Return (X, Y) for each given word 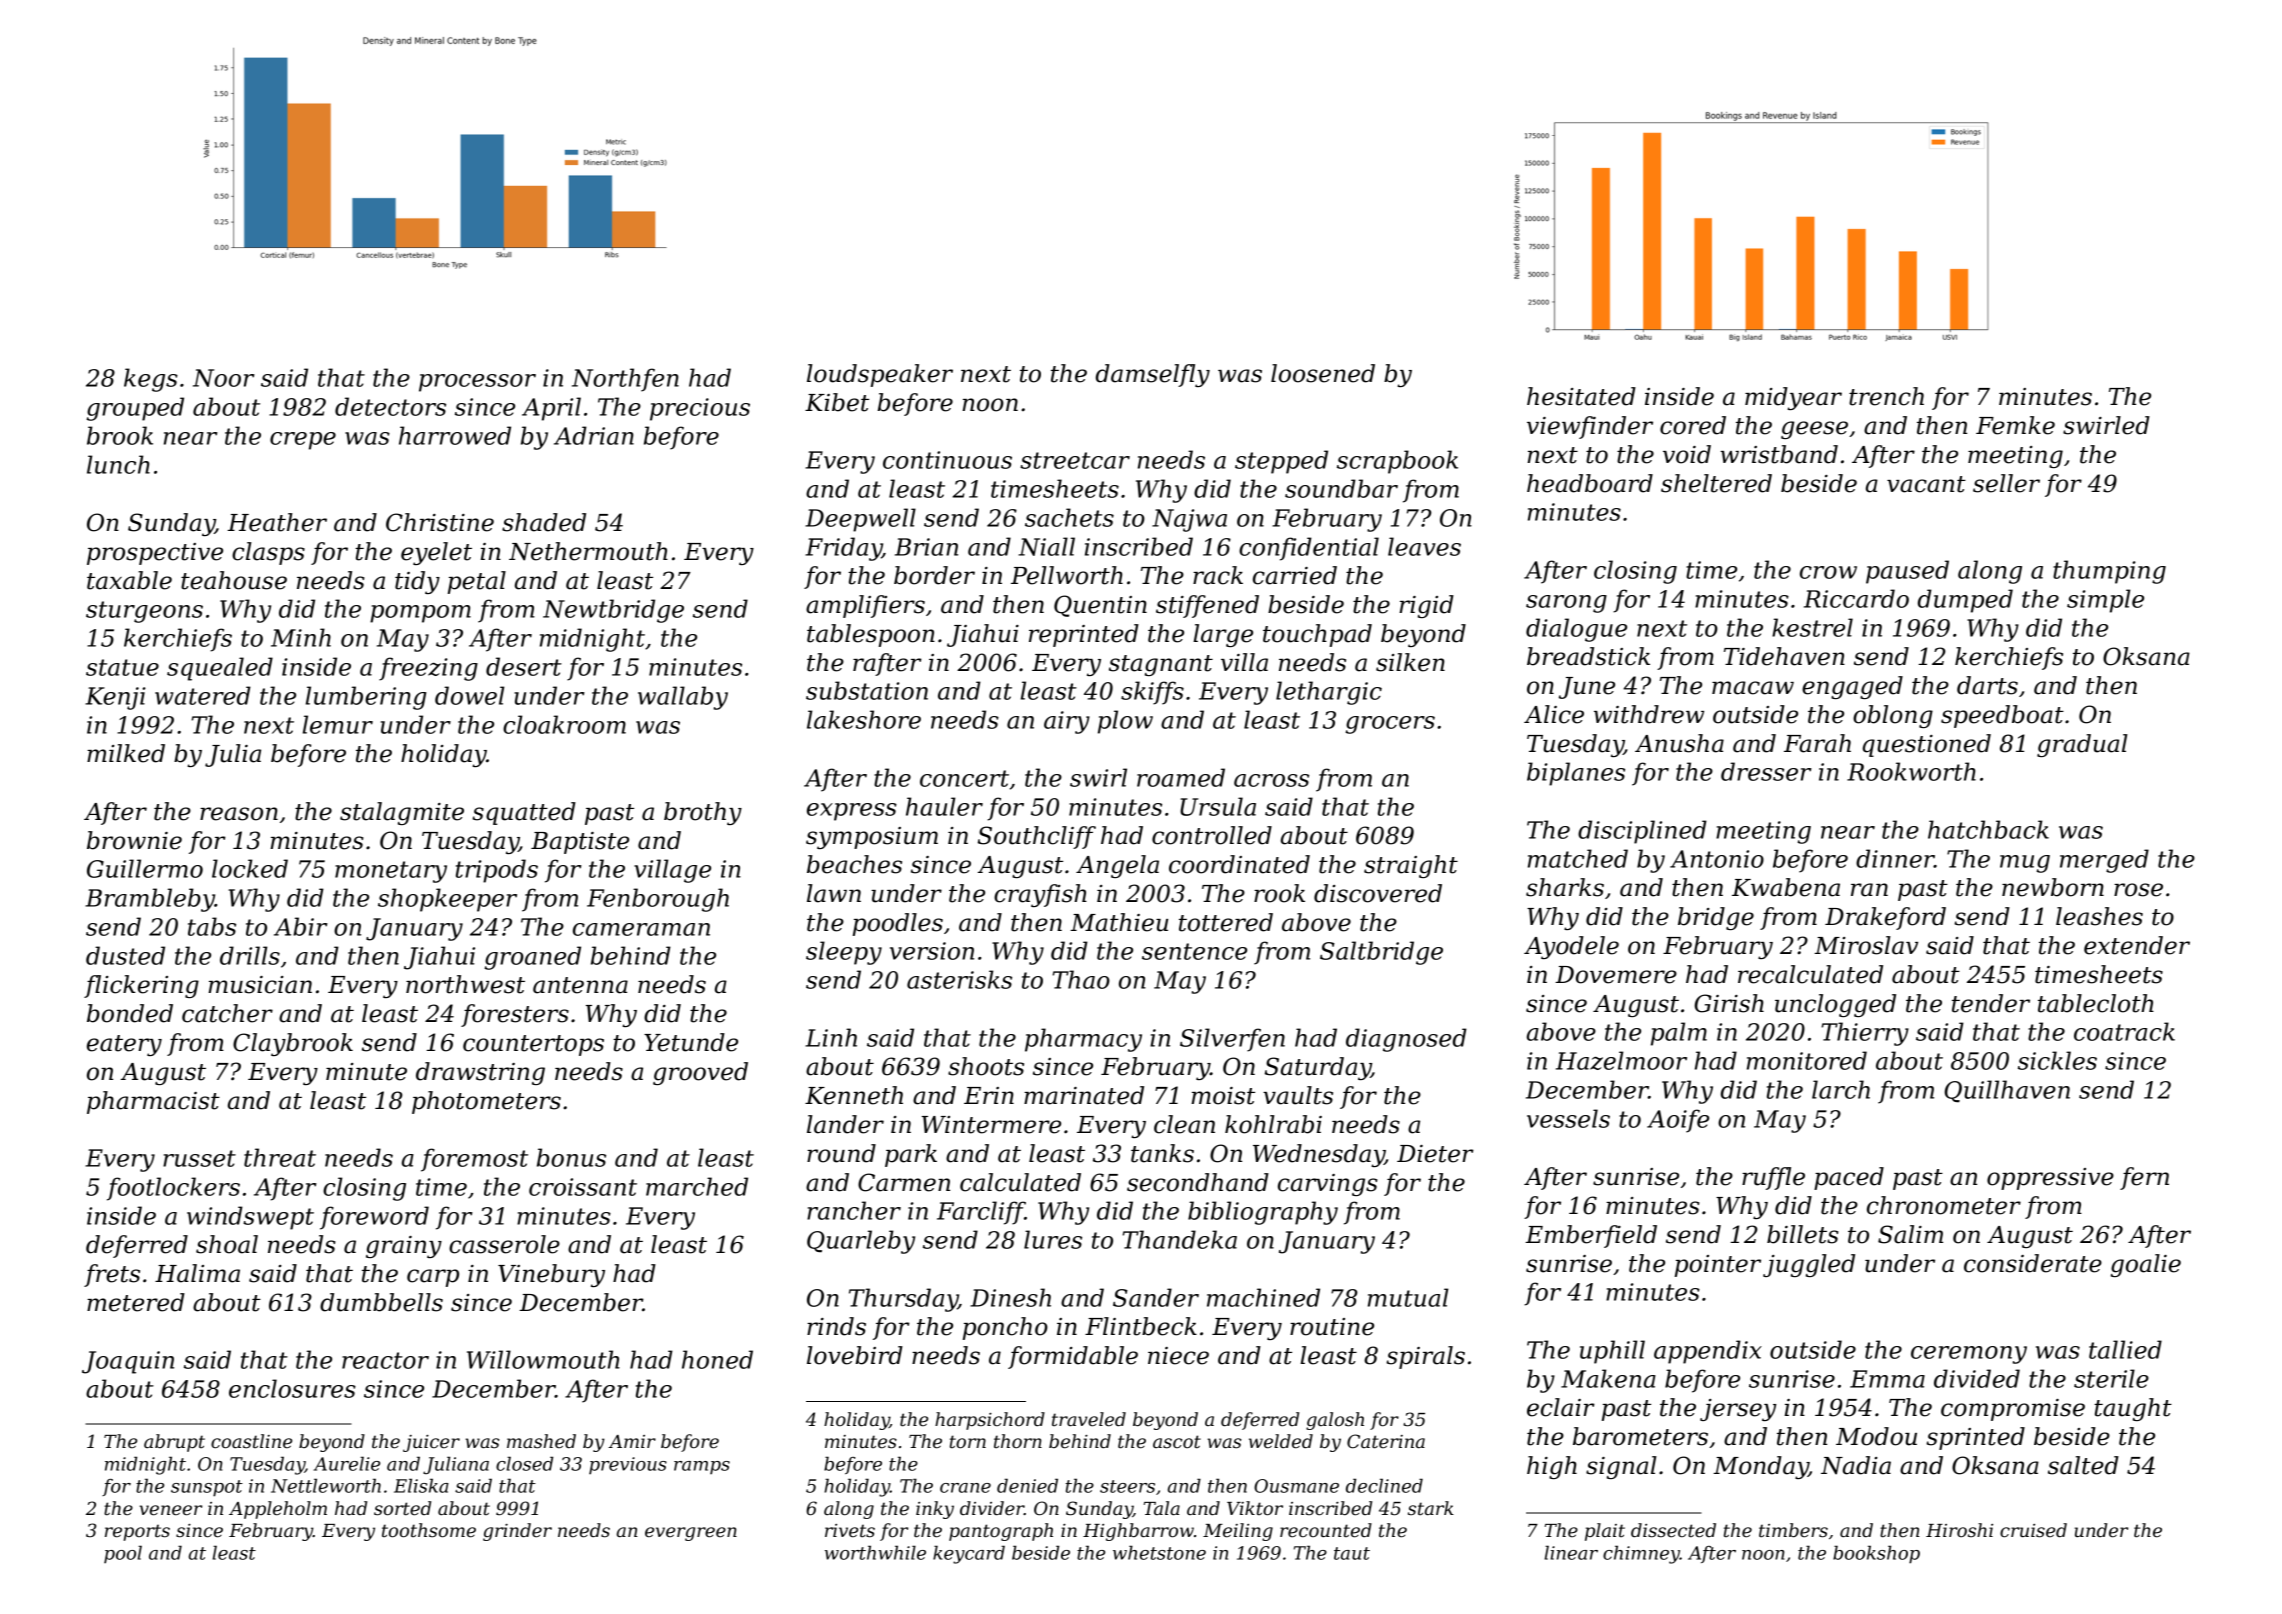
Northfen (625, 380)
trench (1886, 396)
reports (137, 1532)
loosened (1323, 373)
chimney (1641, 1554)
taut (1352, 1553)
